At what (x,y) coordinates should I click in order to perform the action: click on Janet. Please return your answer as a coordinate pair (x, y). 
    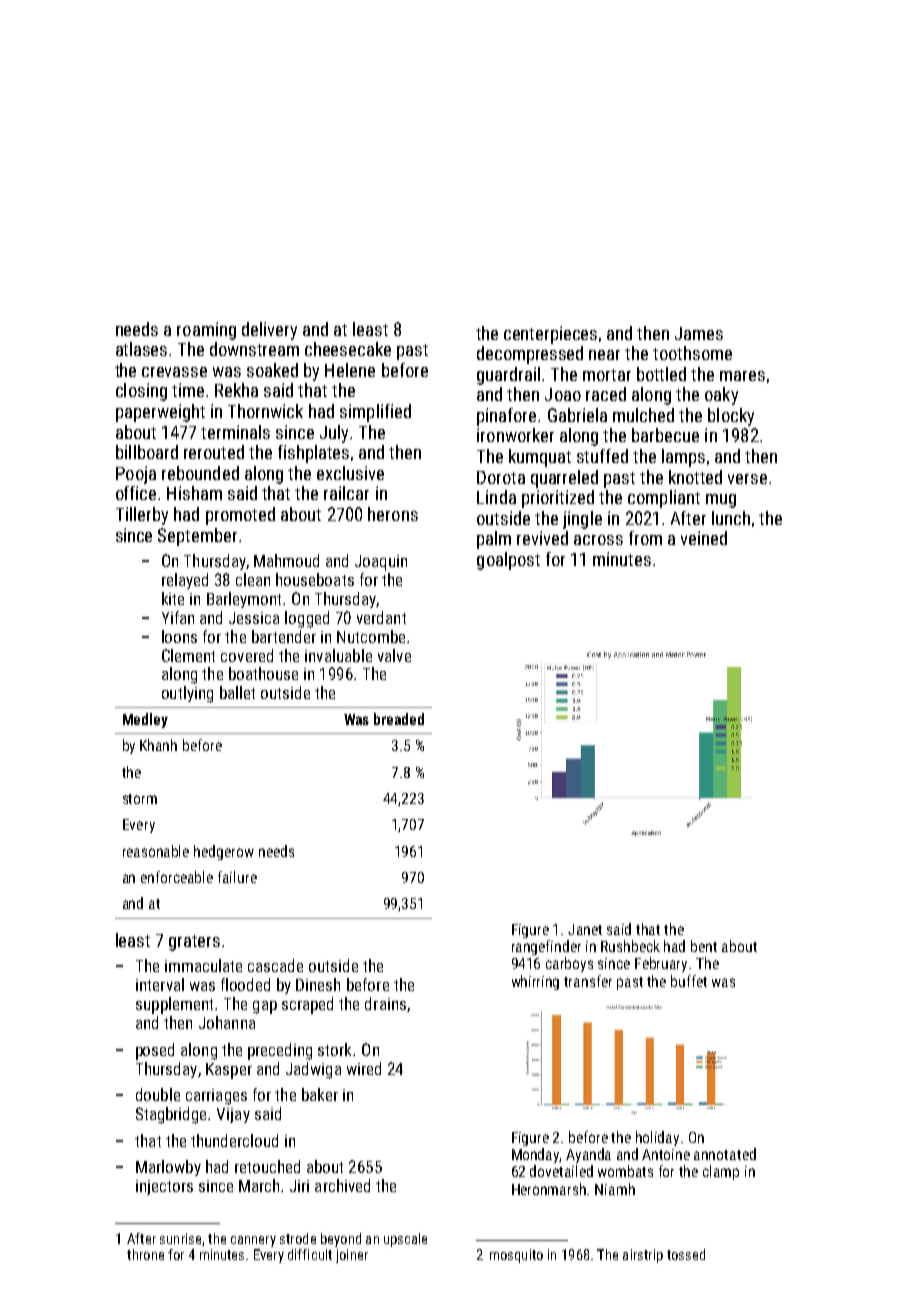
    Looking at the image, I should click on (585, 929).
